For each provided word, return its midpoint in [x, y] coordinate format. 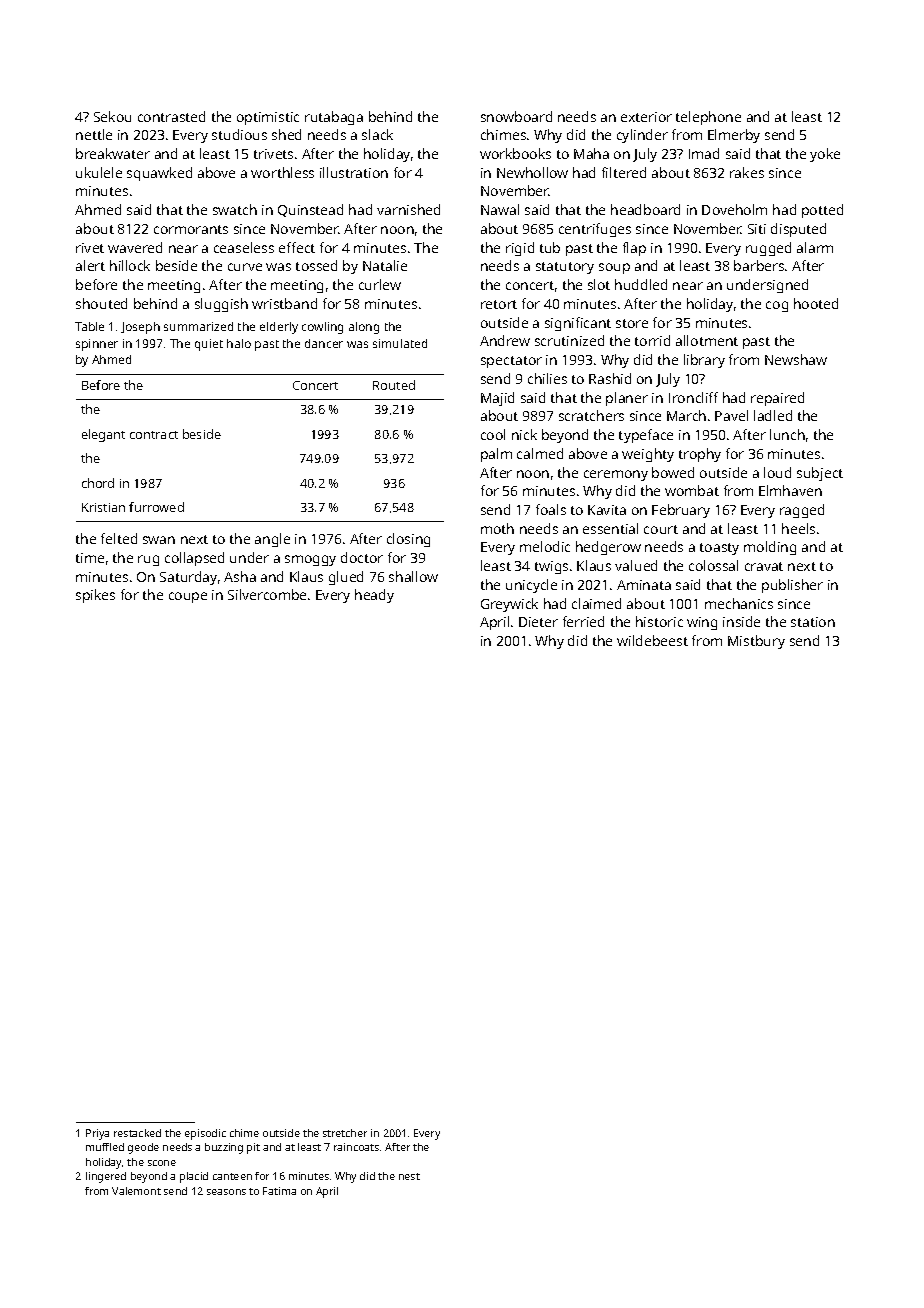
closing [408, 540]
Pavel [731, 415]
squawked [159, 174]
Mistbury [756, 642]
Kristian [103, 507]
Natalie [385, 265]
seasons [226, 1192]
